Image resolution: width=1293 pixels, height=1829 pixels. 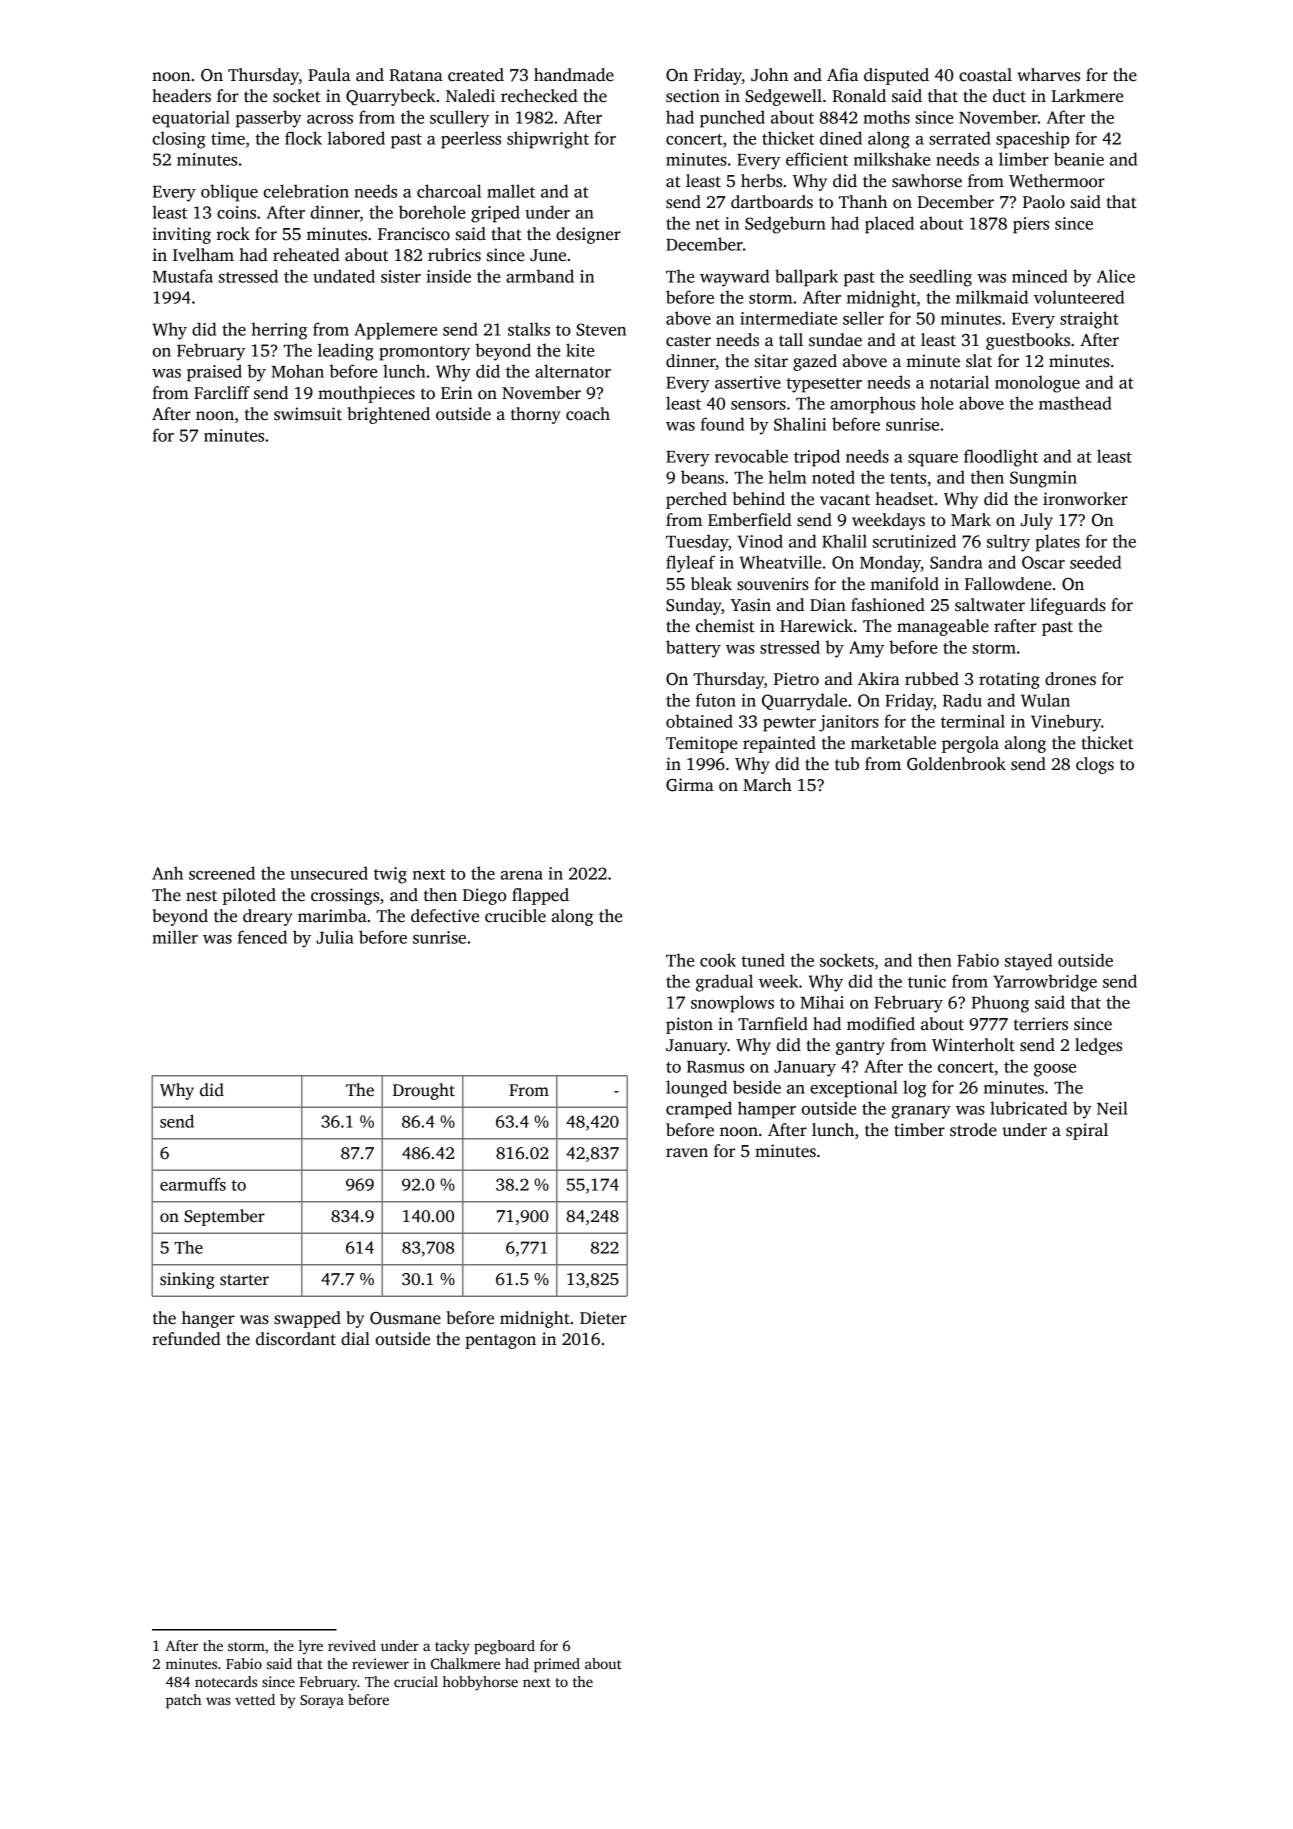 What do you see at coordinates (919, 1130) in the screenshot?
I see `timber` at bounding box center [919, 1130].
